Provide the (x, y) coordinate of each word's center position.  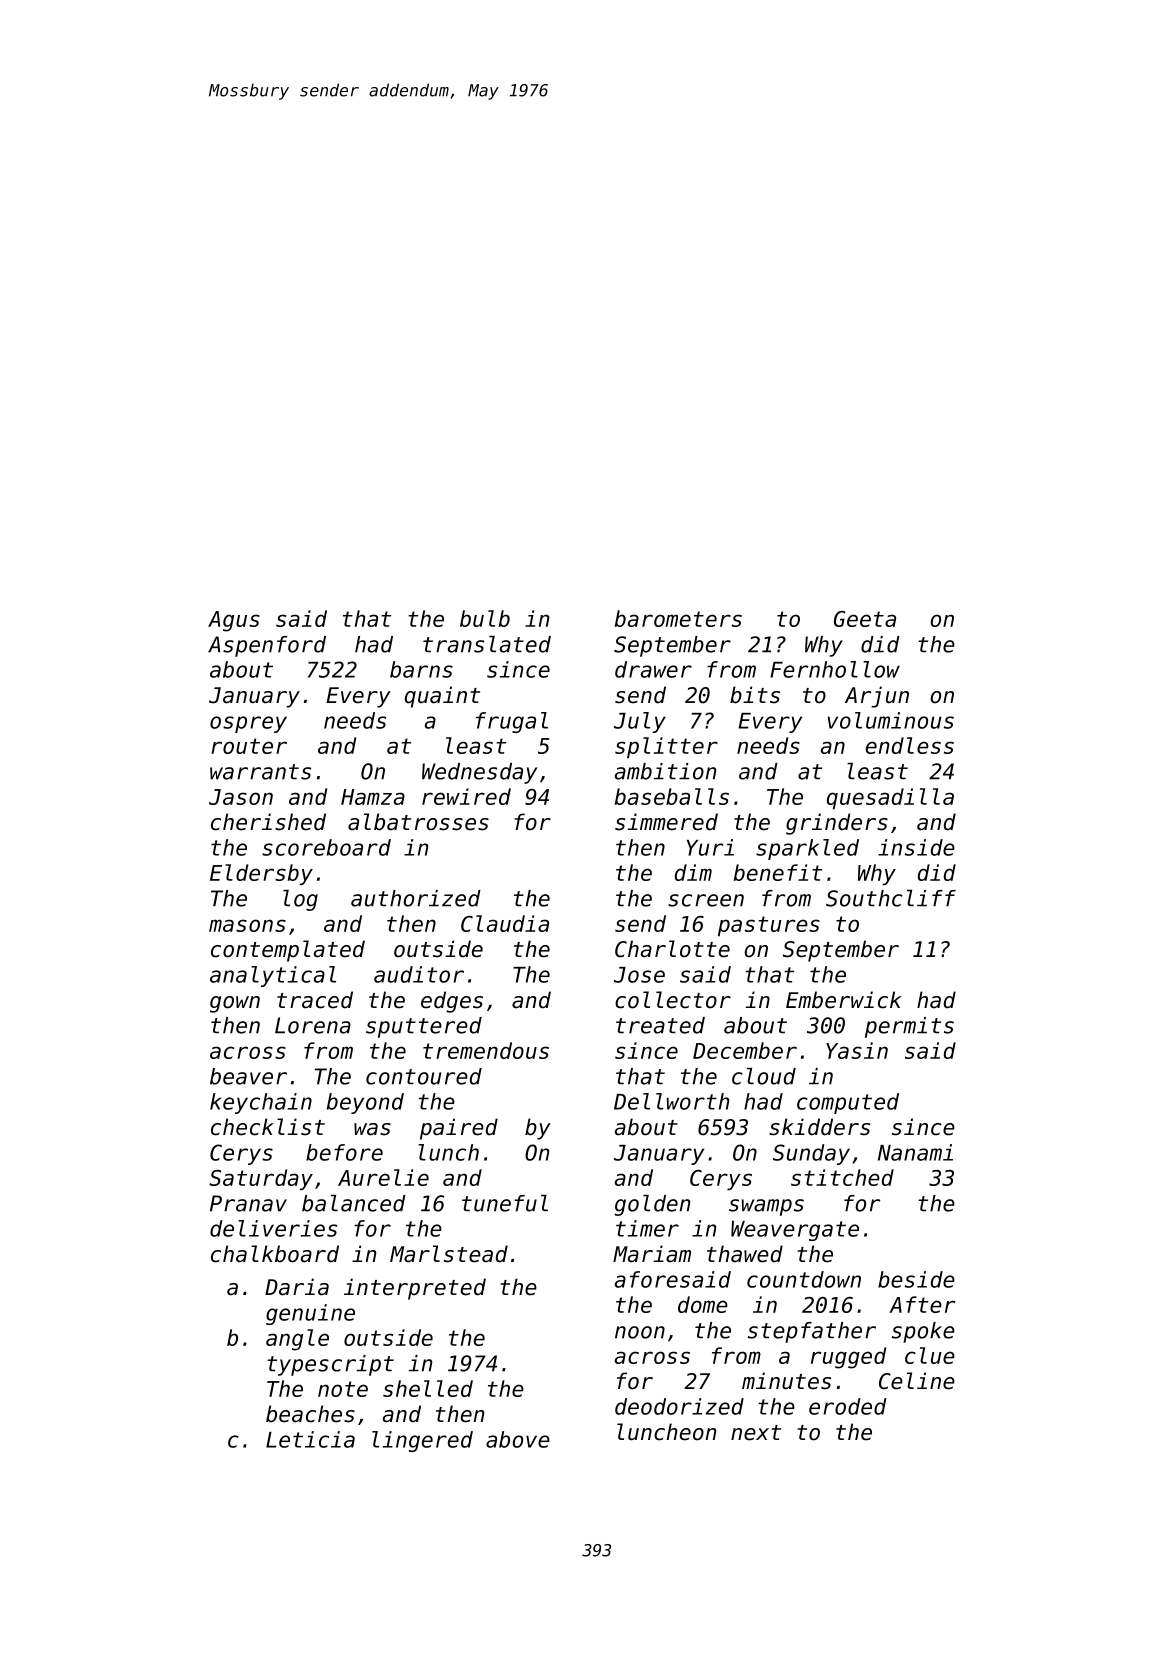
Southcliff (891, 898)
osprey (248, 724)
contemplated (288, 951)
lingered (422, 1441)
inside (916, 847)
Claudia (505, 923)
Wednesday (479, 773)
